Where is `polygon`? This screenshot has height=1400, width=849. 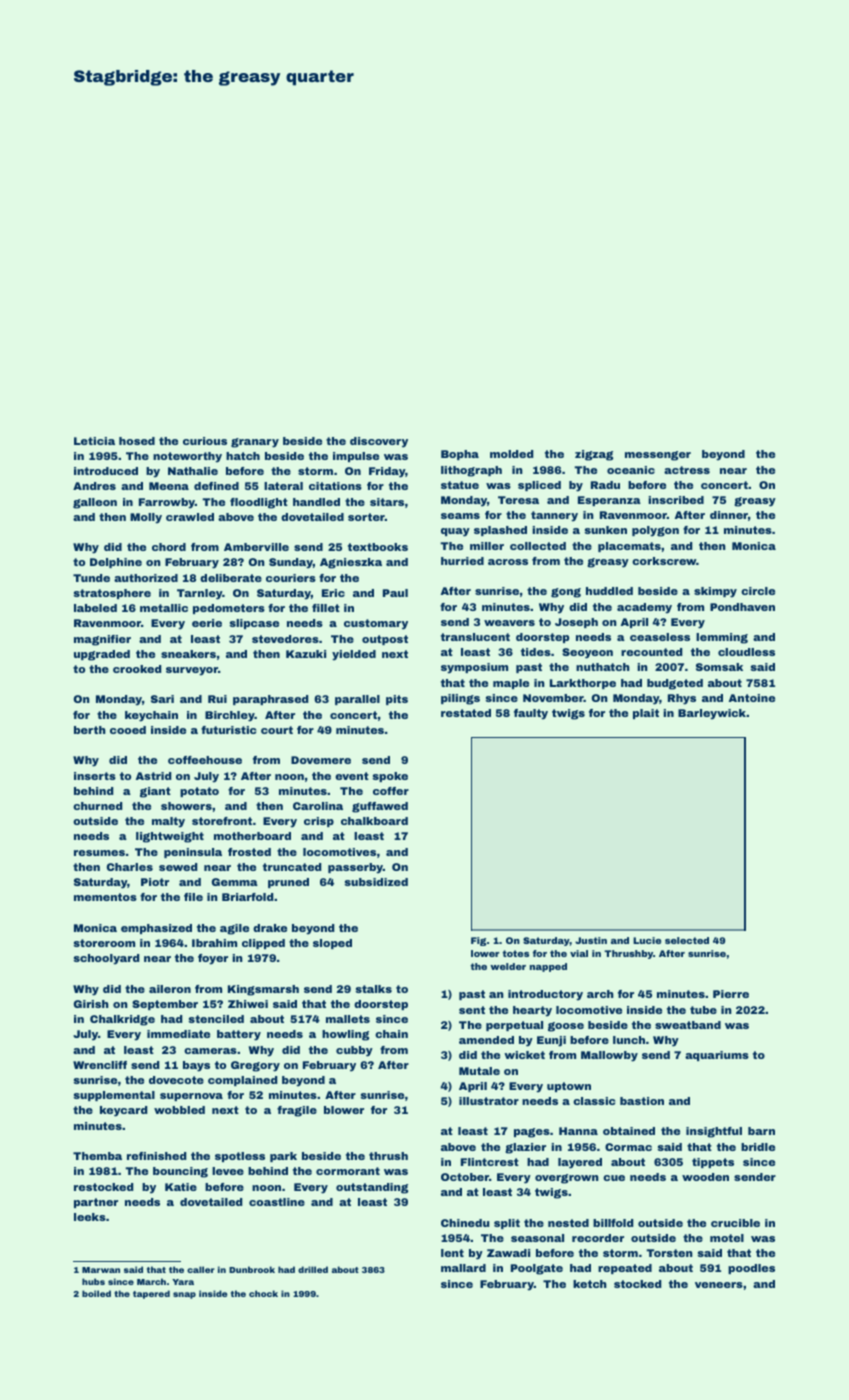 polygon is located at coordinates (655, 531).
